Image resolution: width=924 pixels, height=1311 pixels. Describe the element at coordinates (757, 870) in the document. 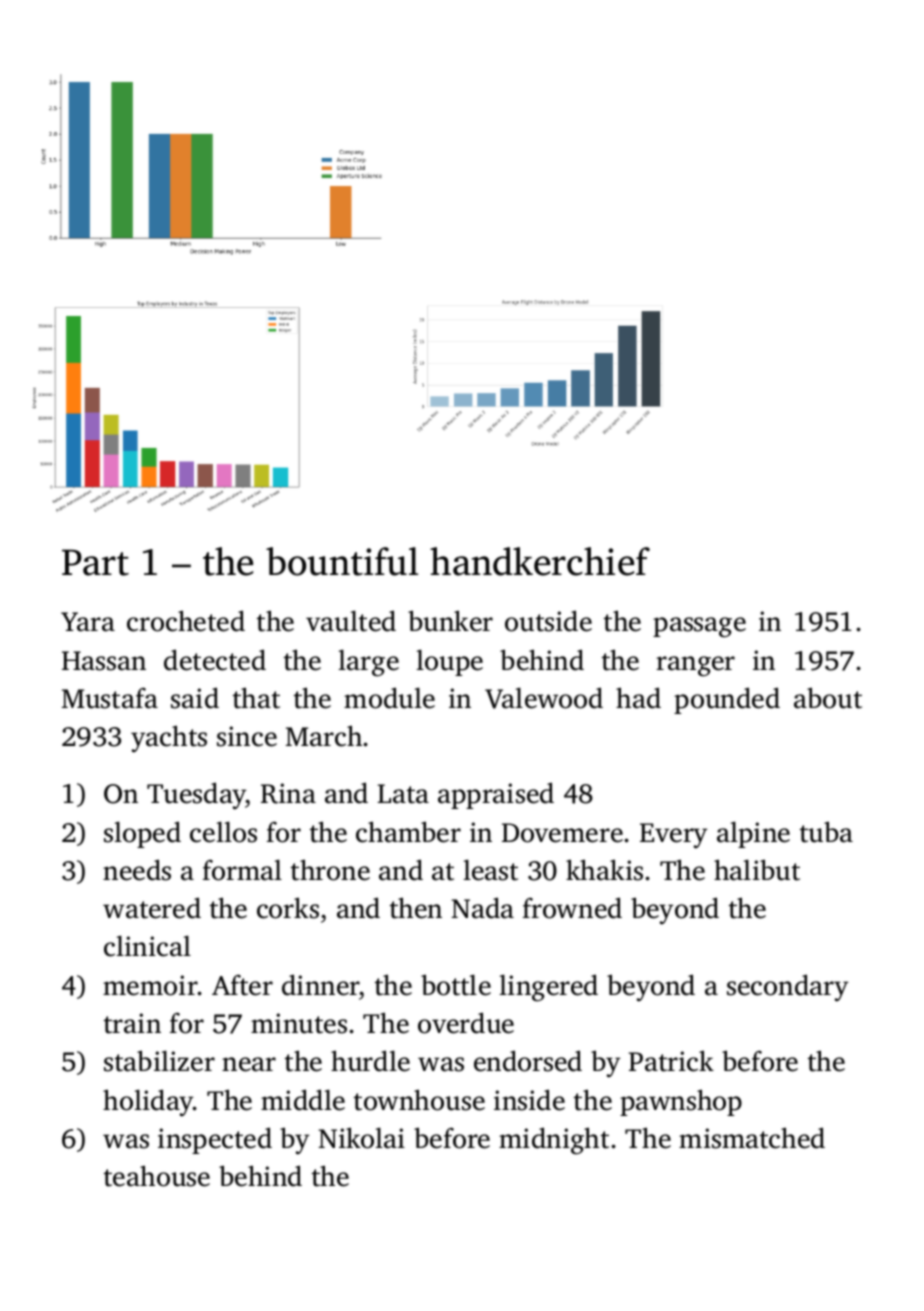

I see `halibut` at that location.
